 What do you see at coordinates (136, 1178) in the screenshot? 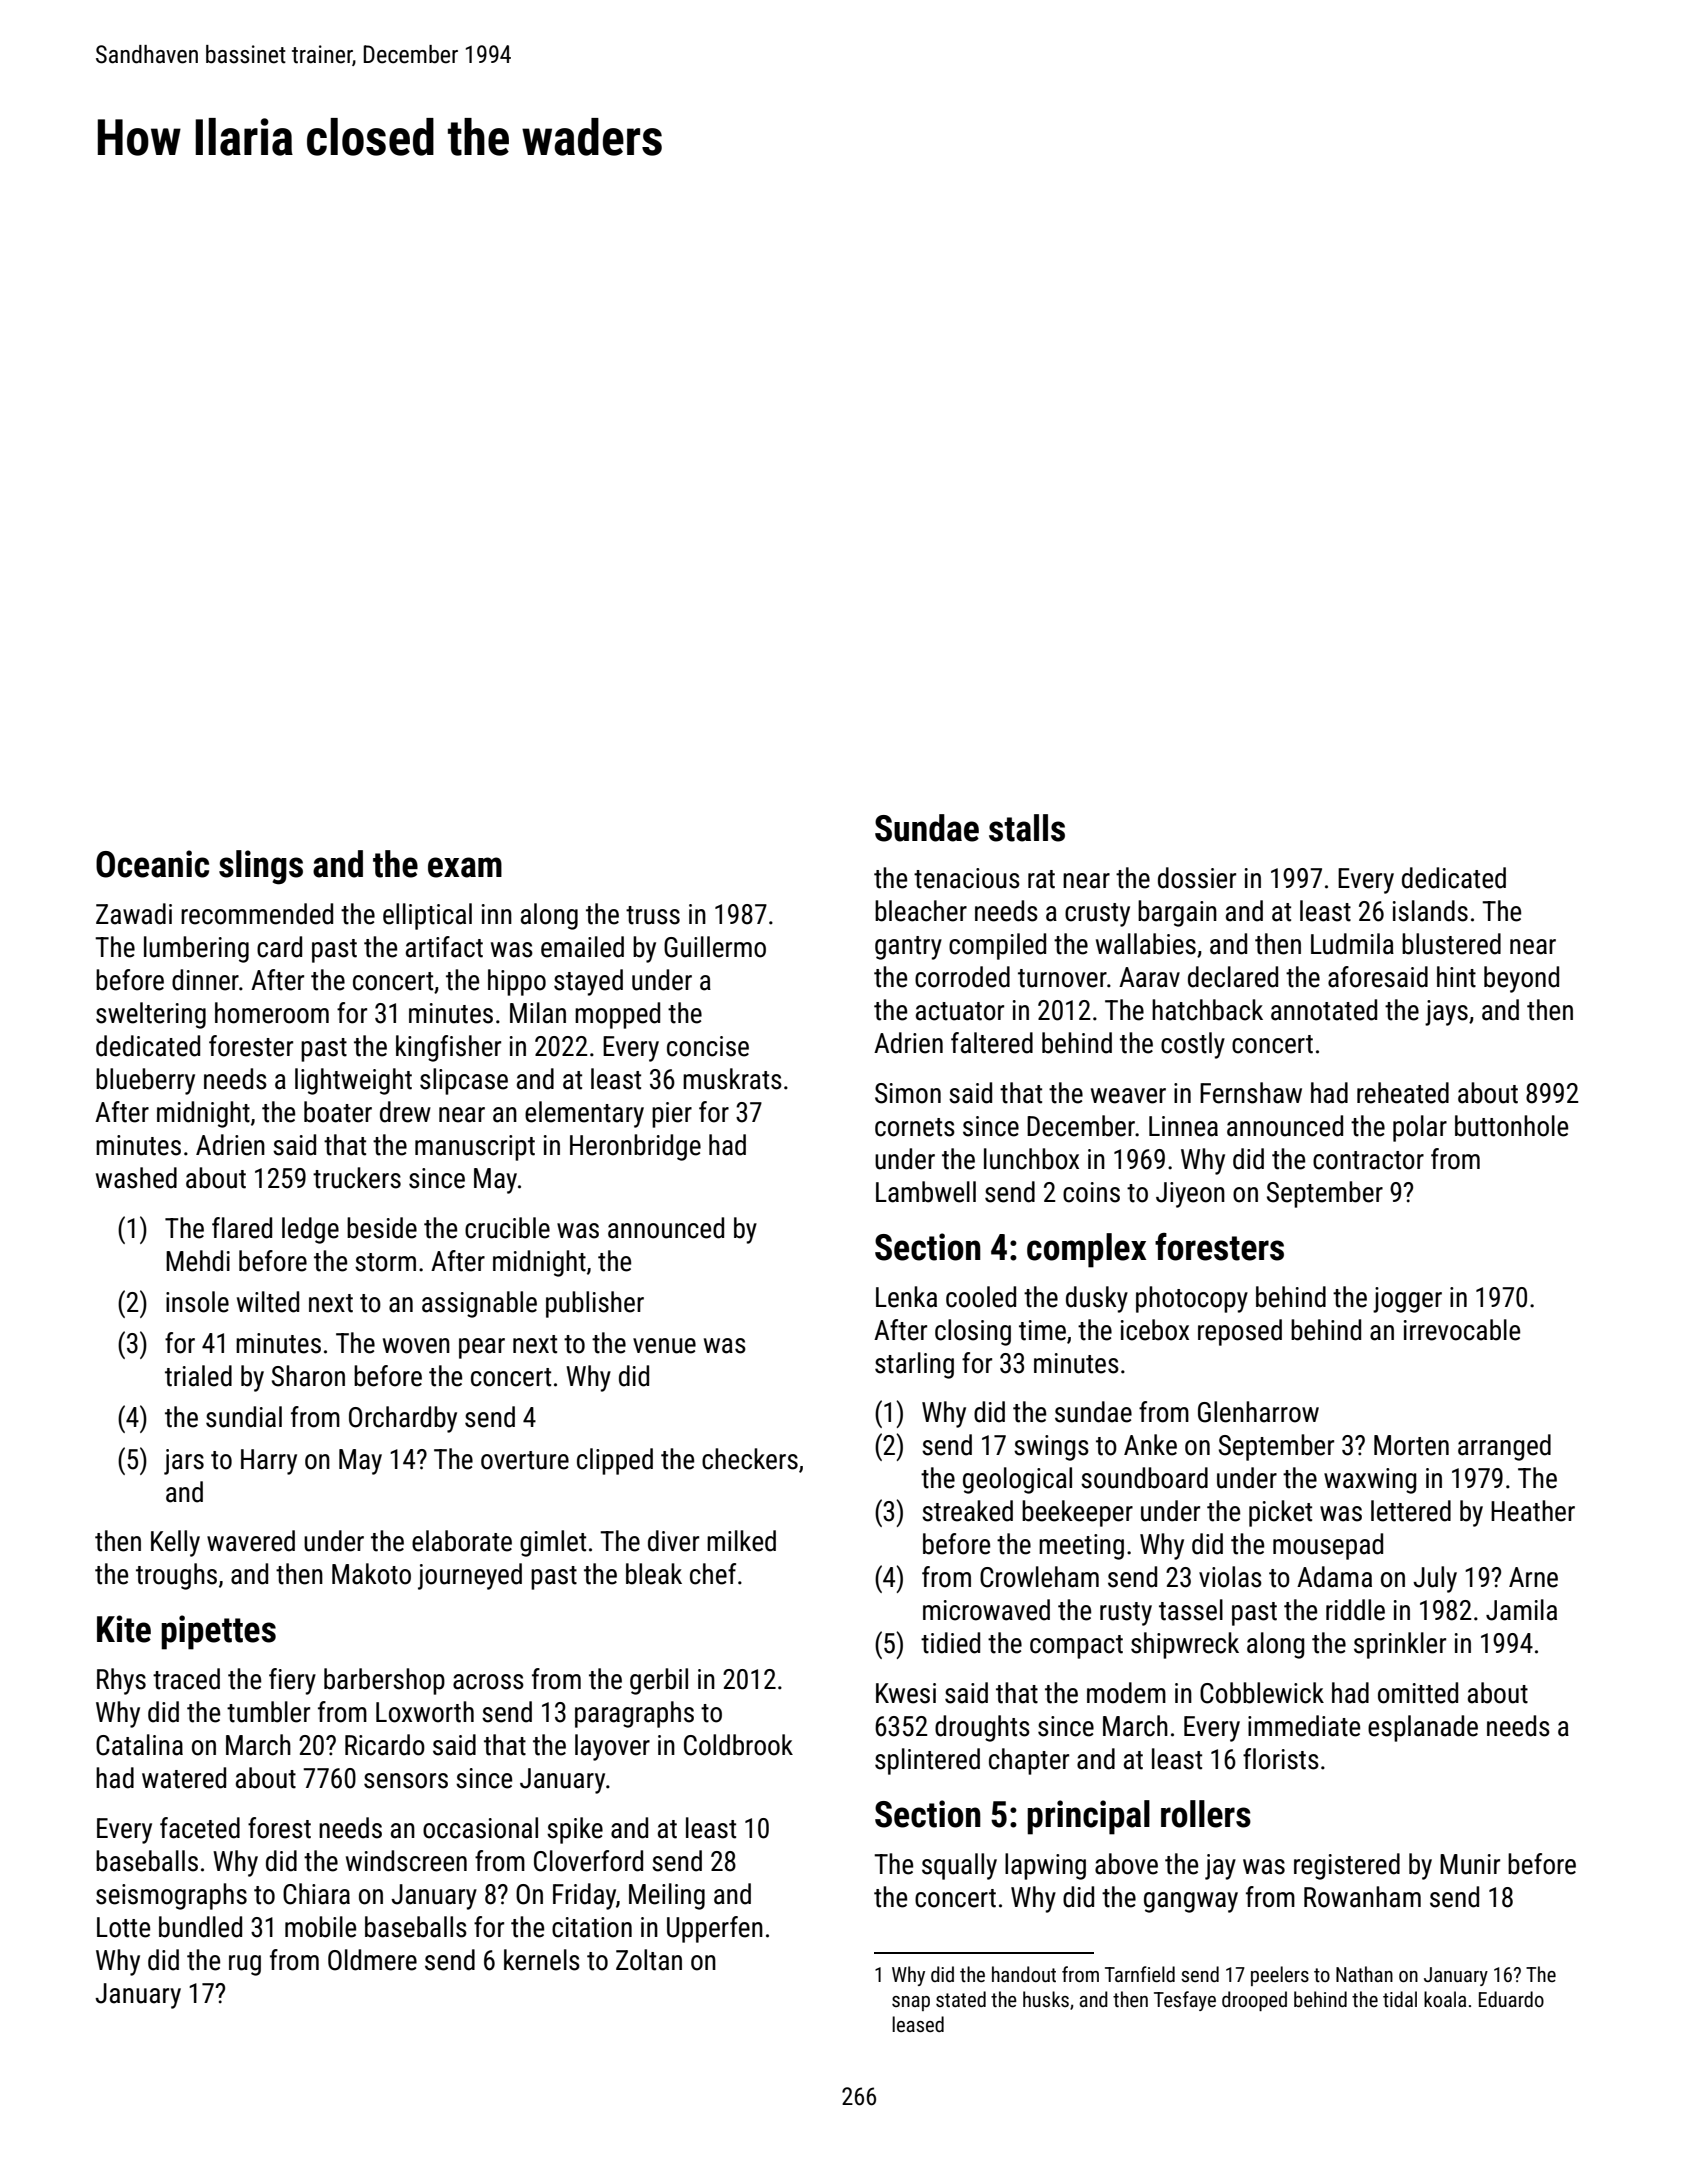
I see `washed` at bounding box center [136, 1178].
